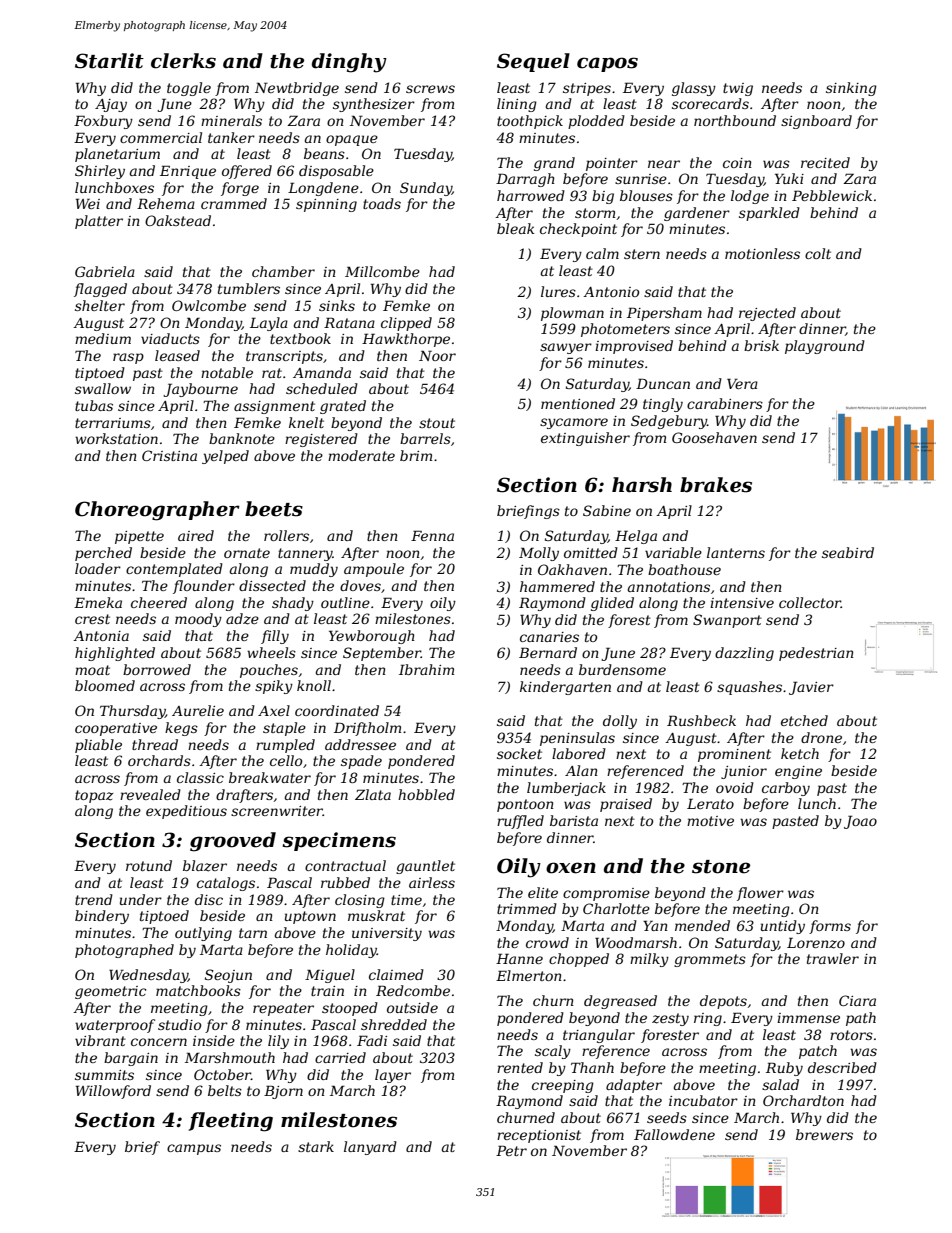  What do you see at coordinates (274, 509) in the page?
I see `beets` at bounding box center [274, 509].
